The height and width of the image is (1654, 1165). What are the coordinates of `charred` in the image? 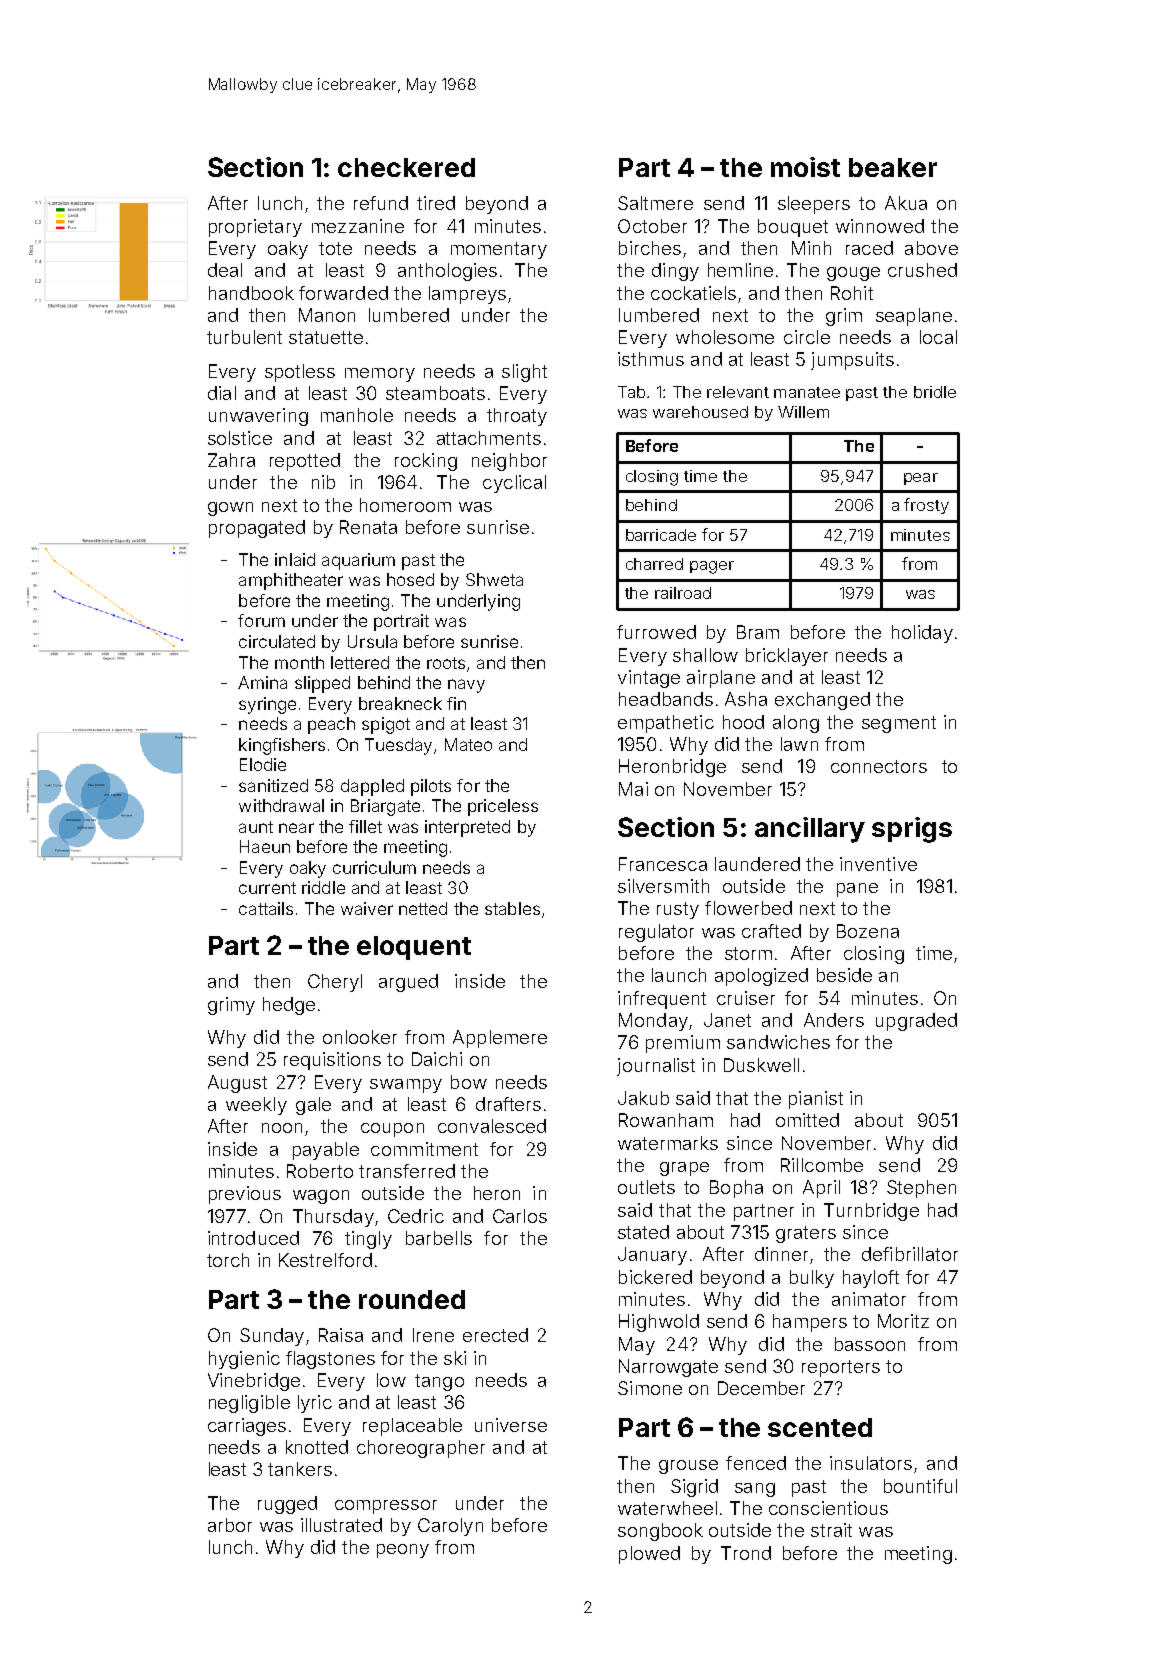 It's located at (654, 564).
